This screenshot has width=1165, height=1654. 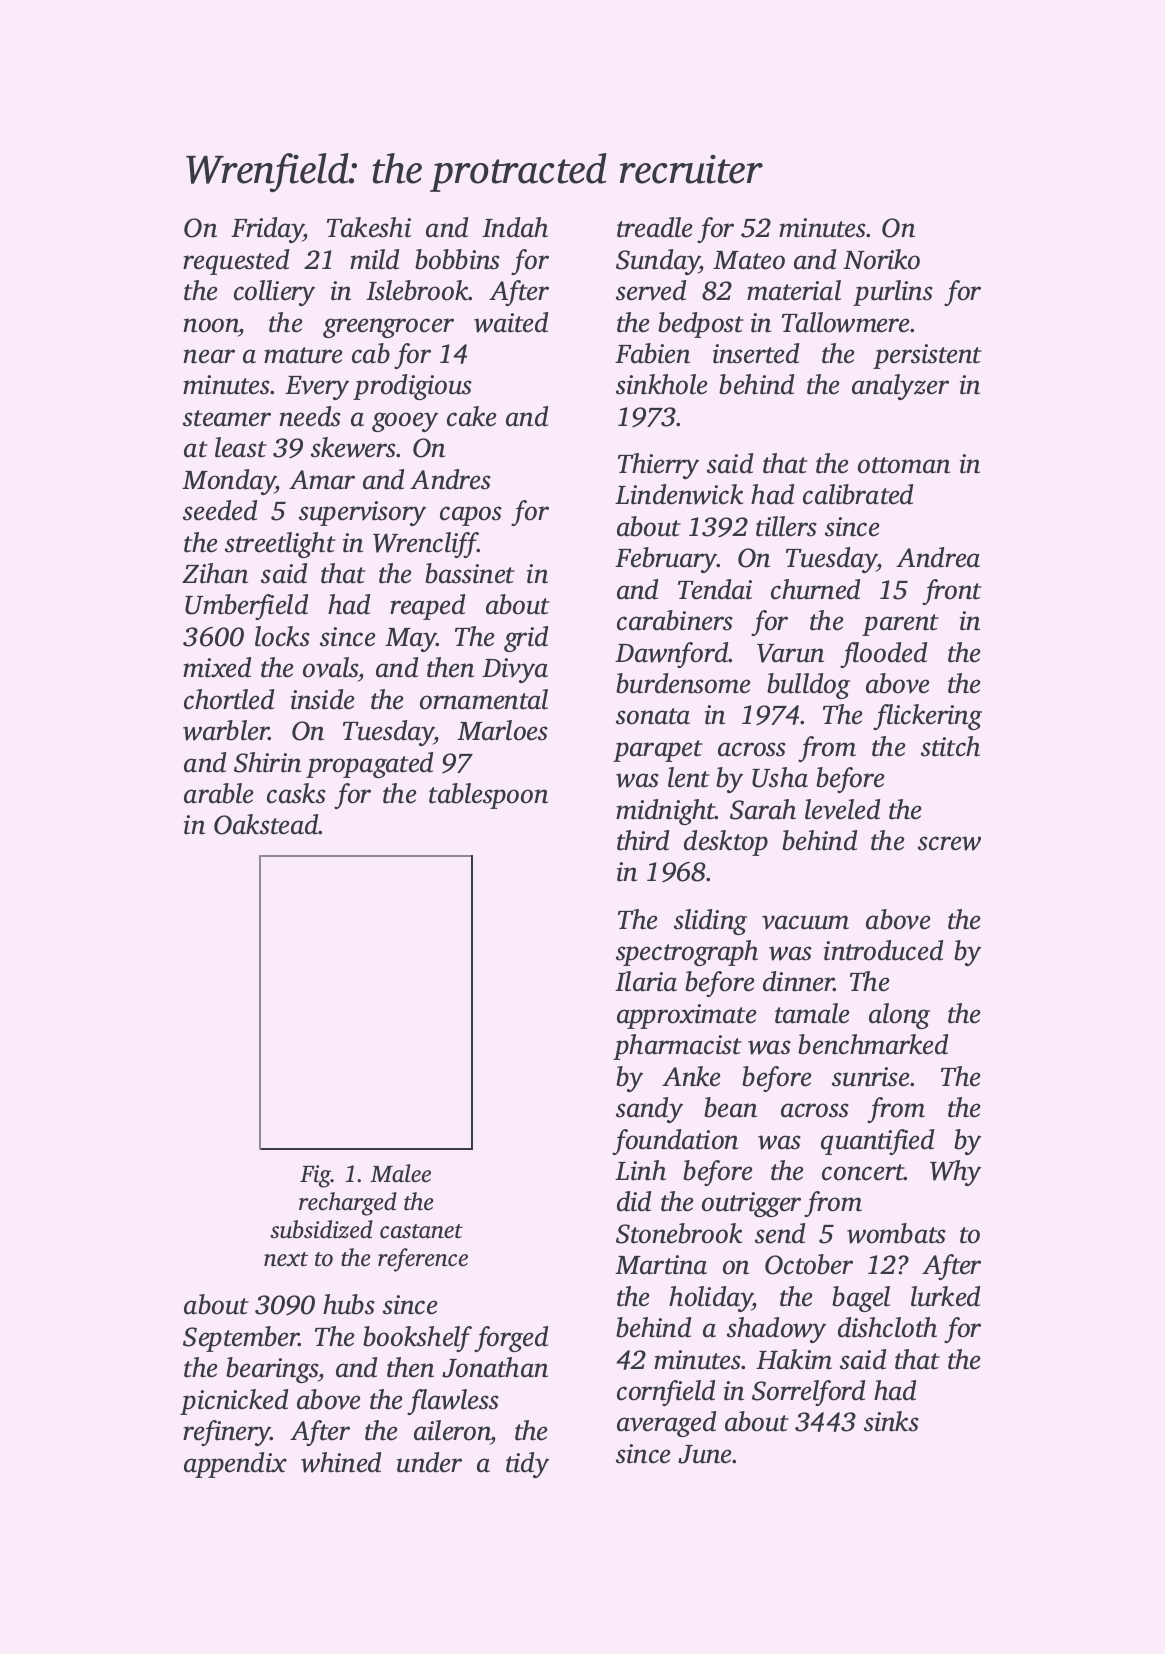 I want to click on flickering, so click(x=927, y=717).
